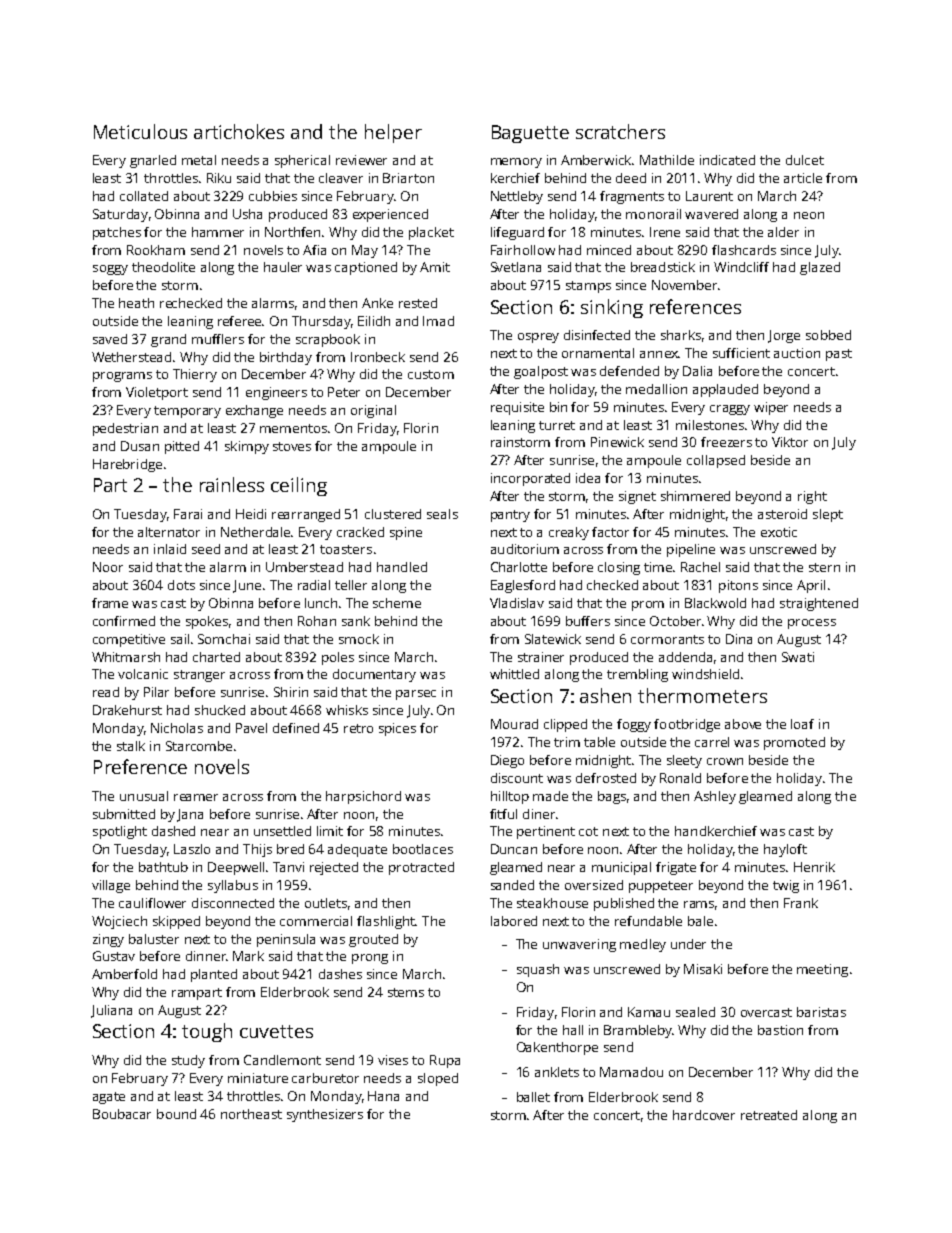  I want to click on Mark, so click(248, 956).
